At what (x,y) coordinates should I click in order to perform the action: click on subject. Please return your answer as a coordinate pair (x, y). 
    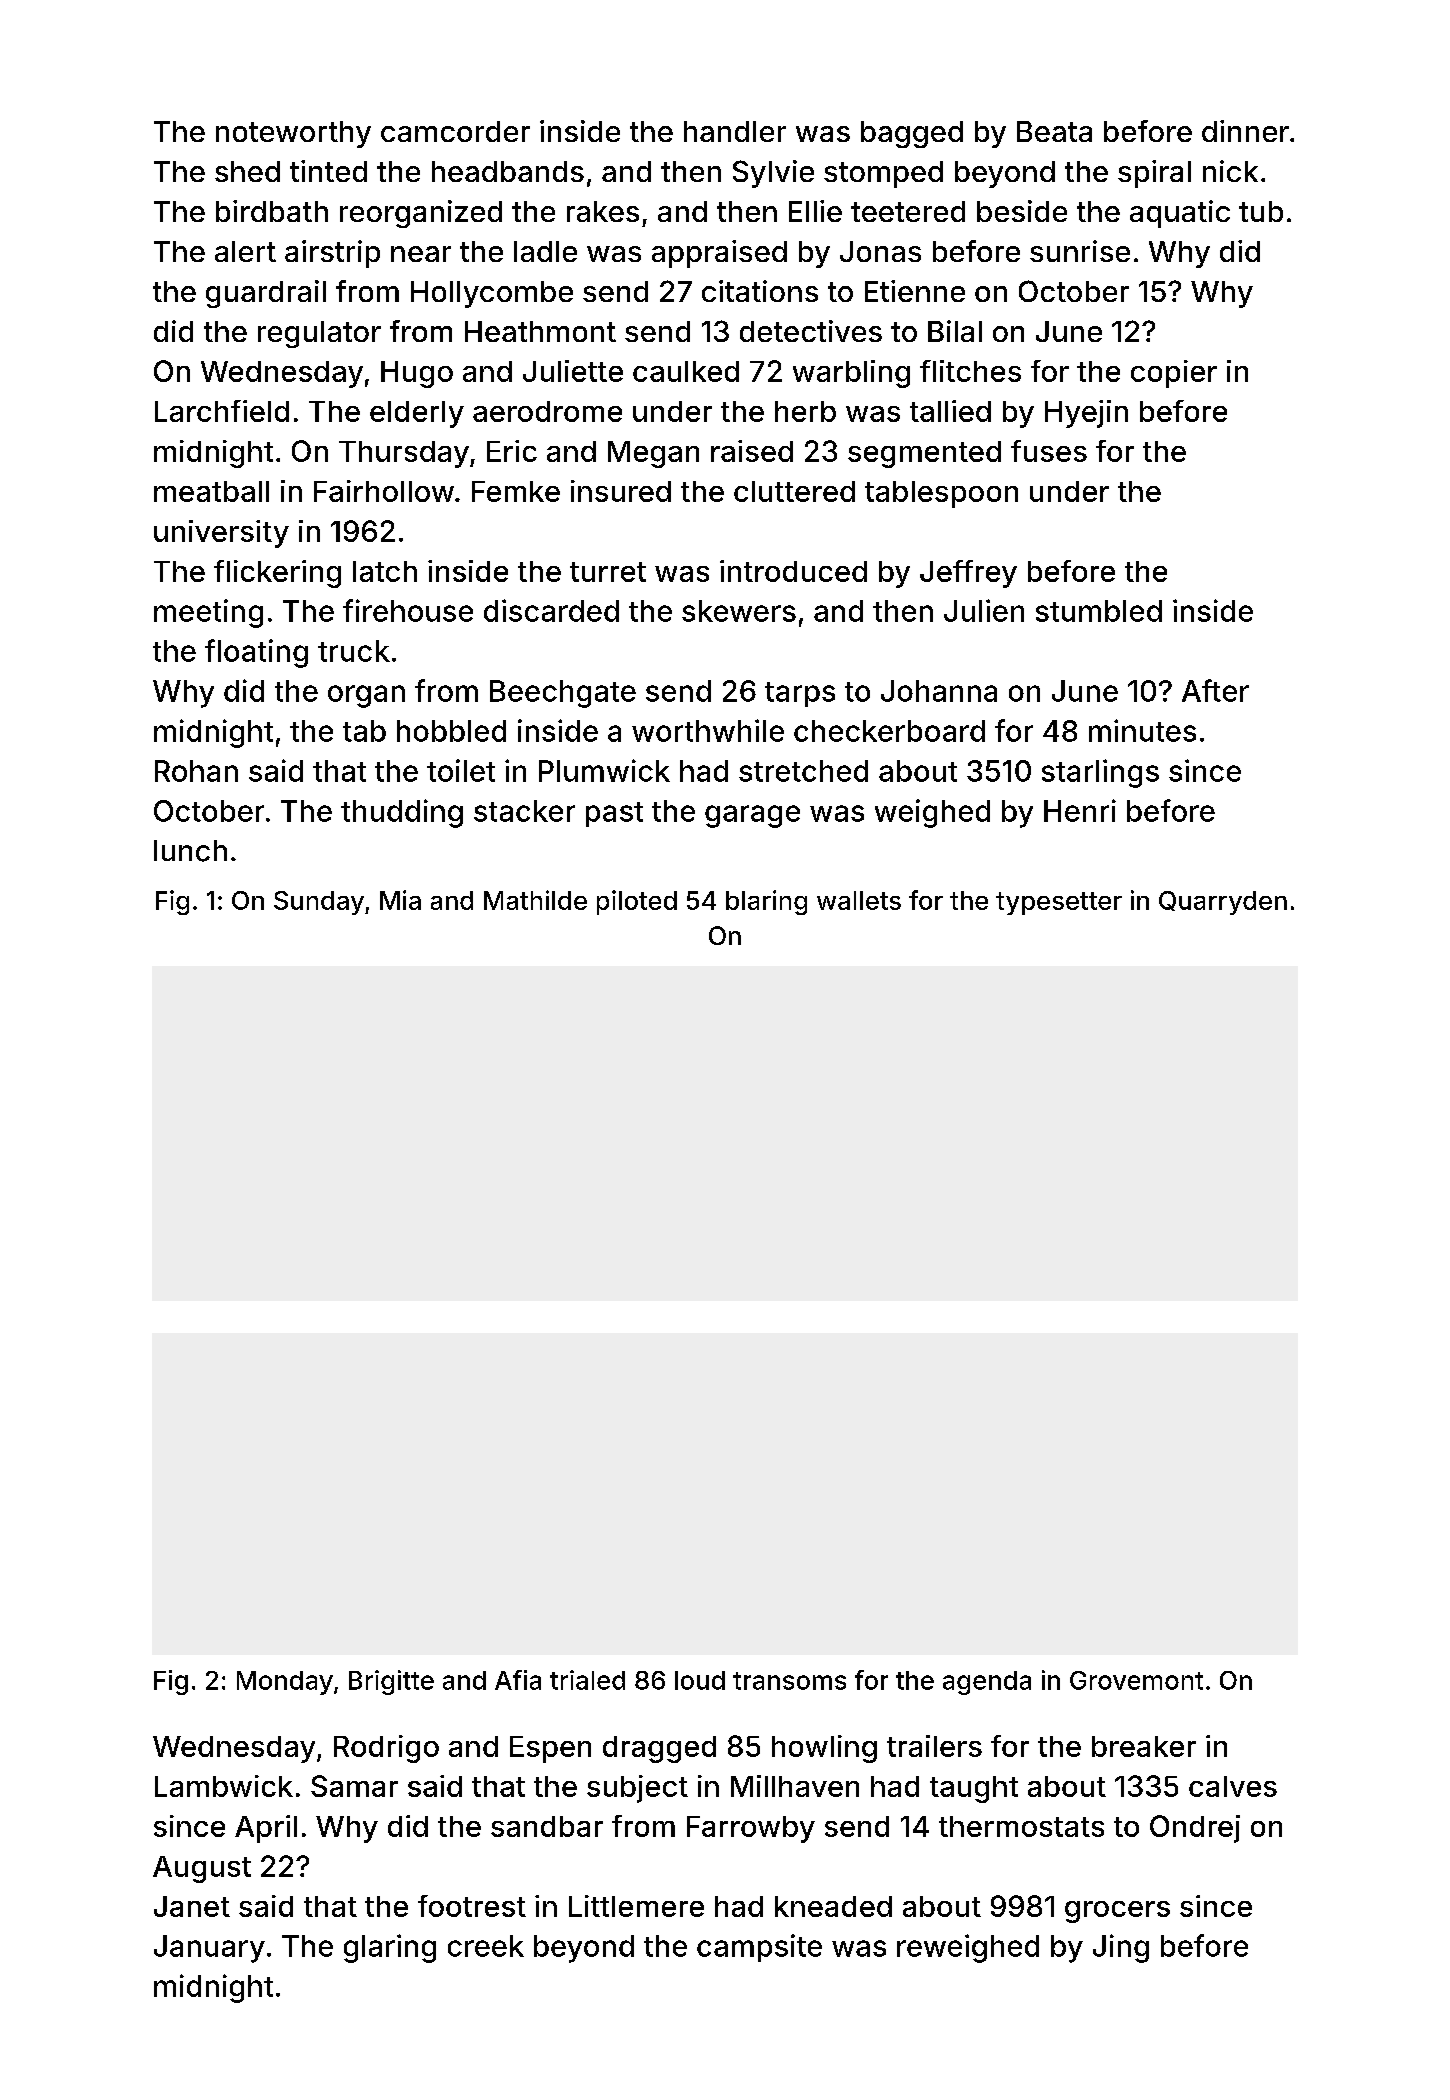
    Looking at the image, I should click on (637, 1789).
